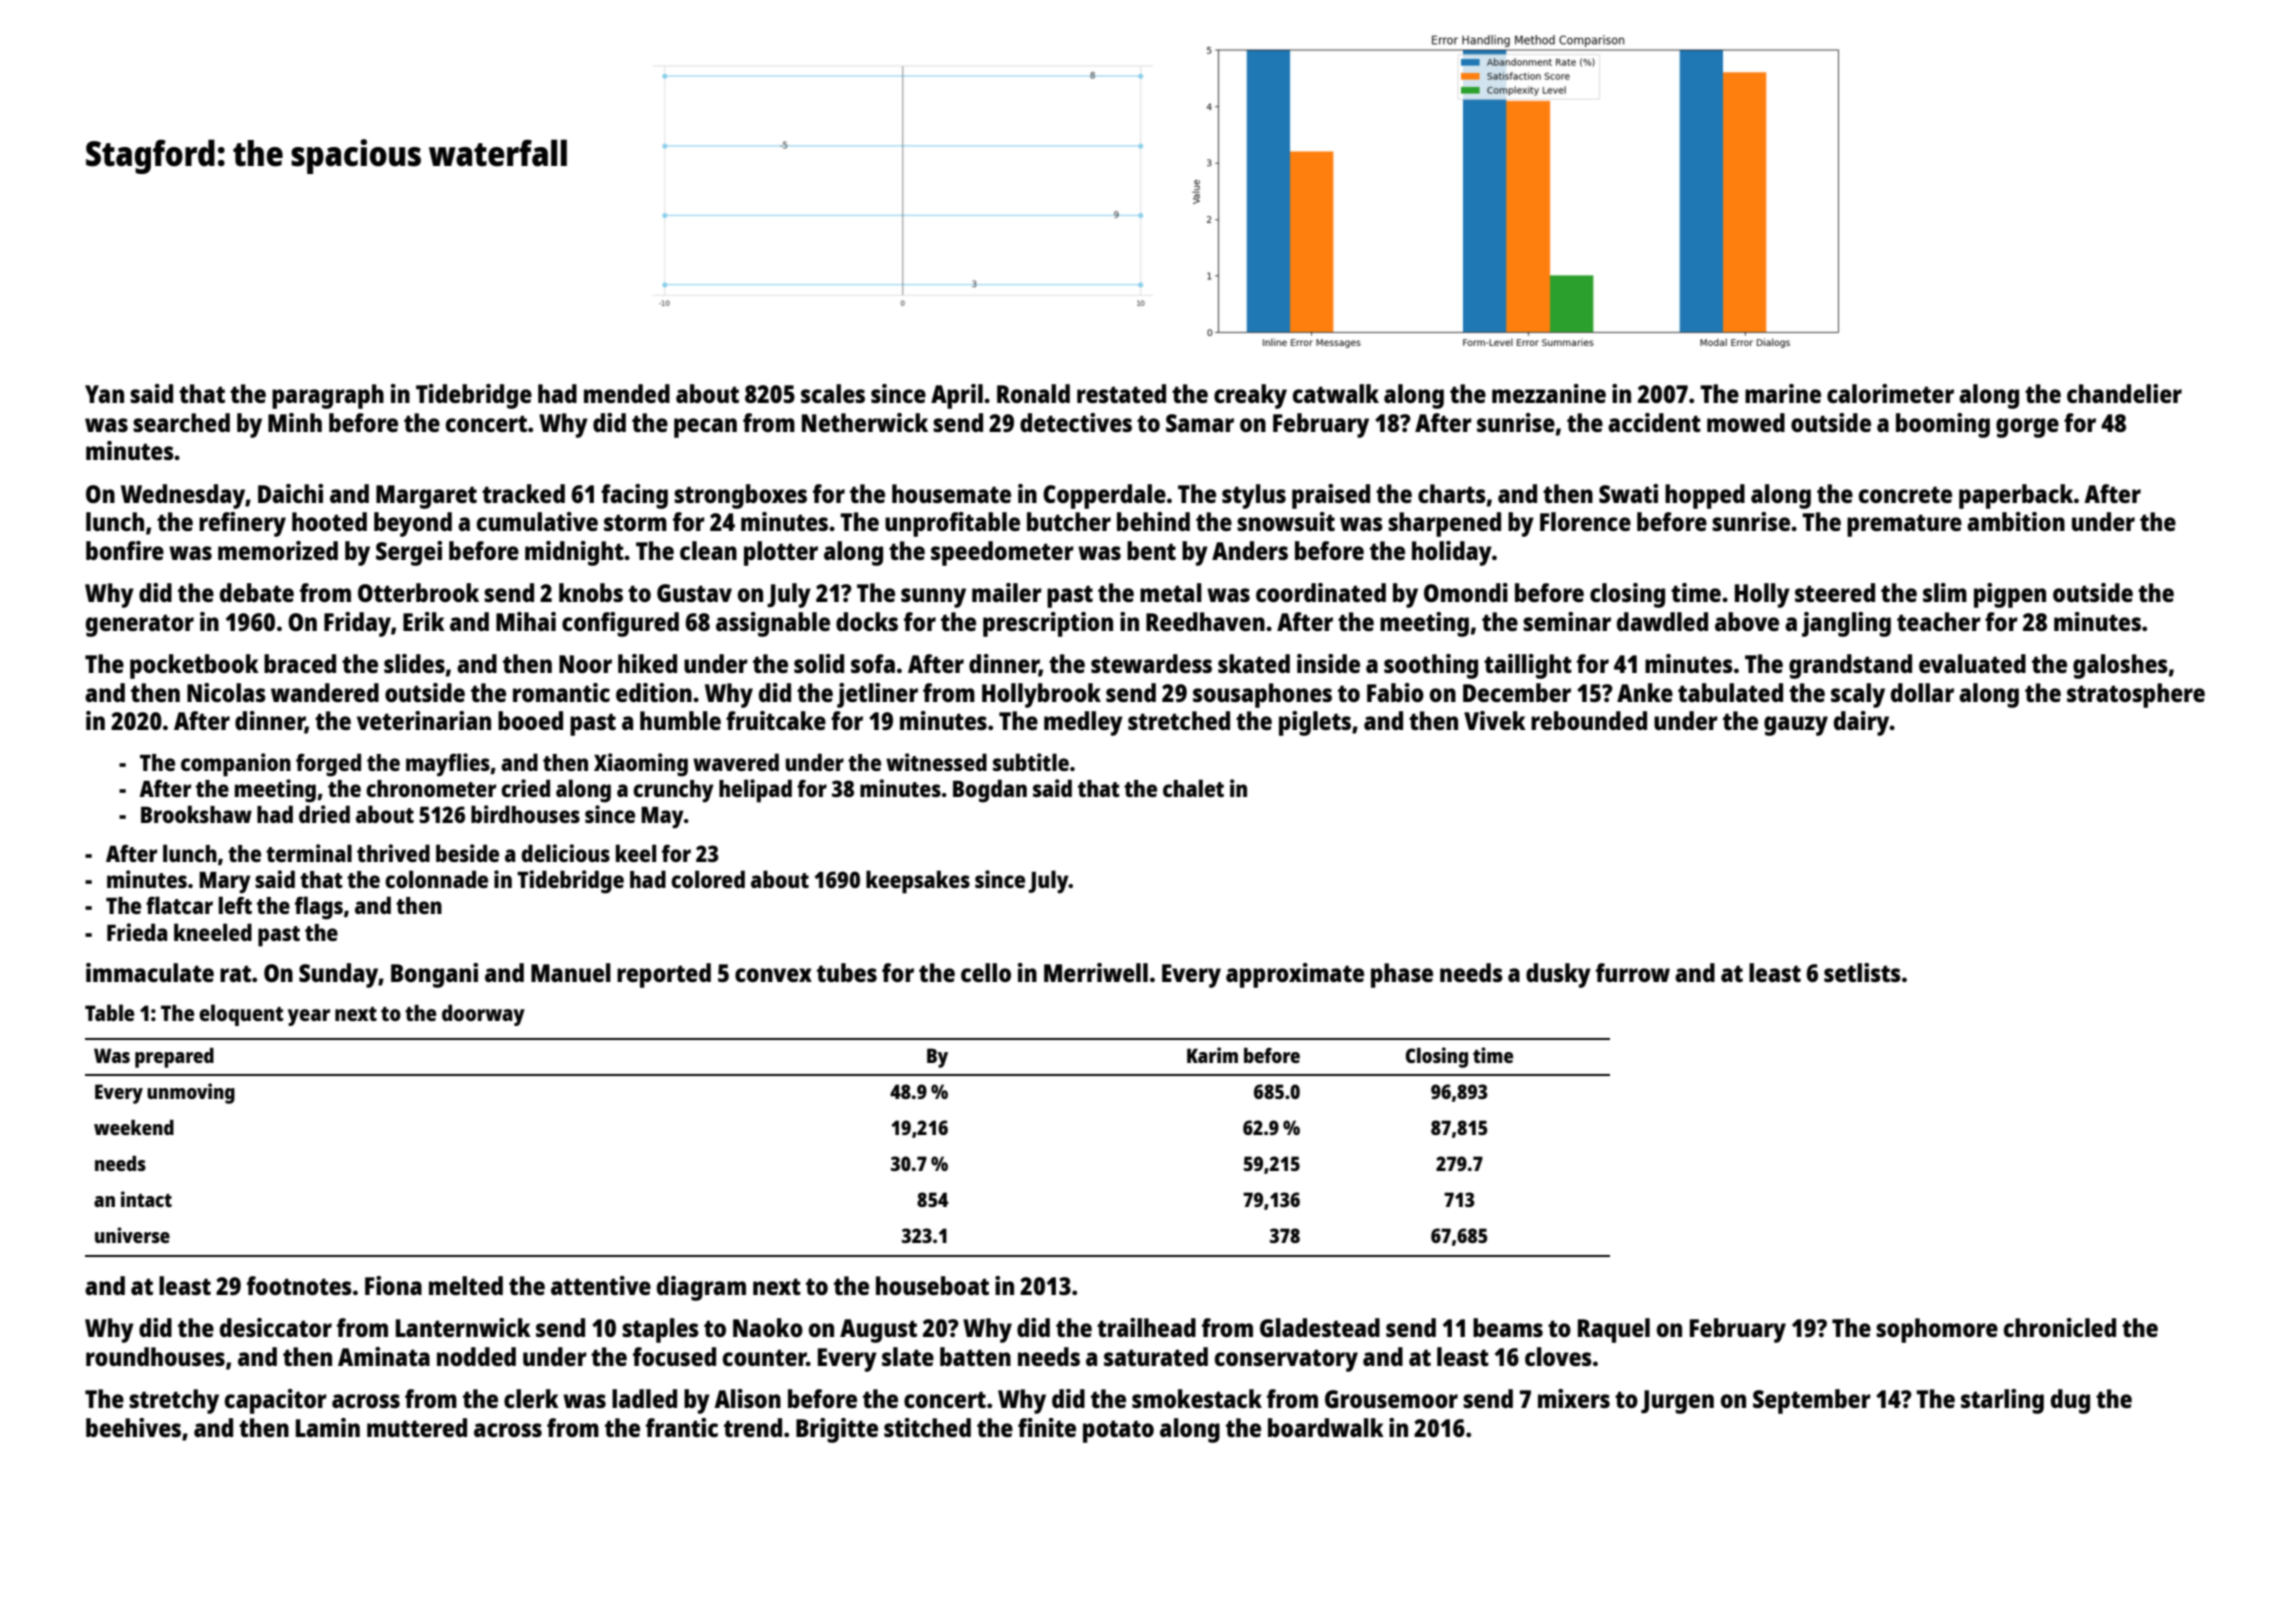  Describe the element at coordinates (1558, 1356) in the screenshot. I see `cloves` at that location.
